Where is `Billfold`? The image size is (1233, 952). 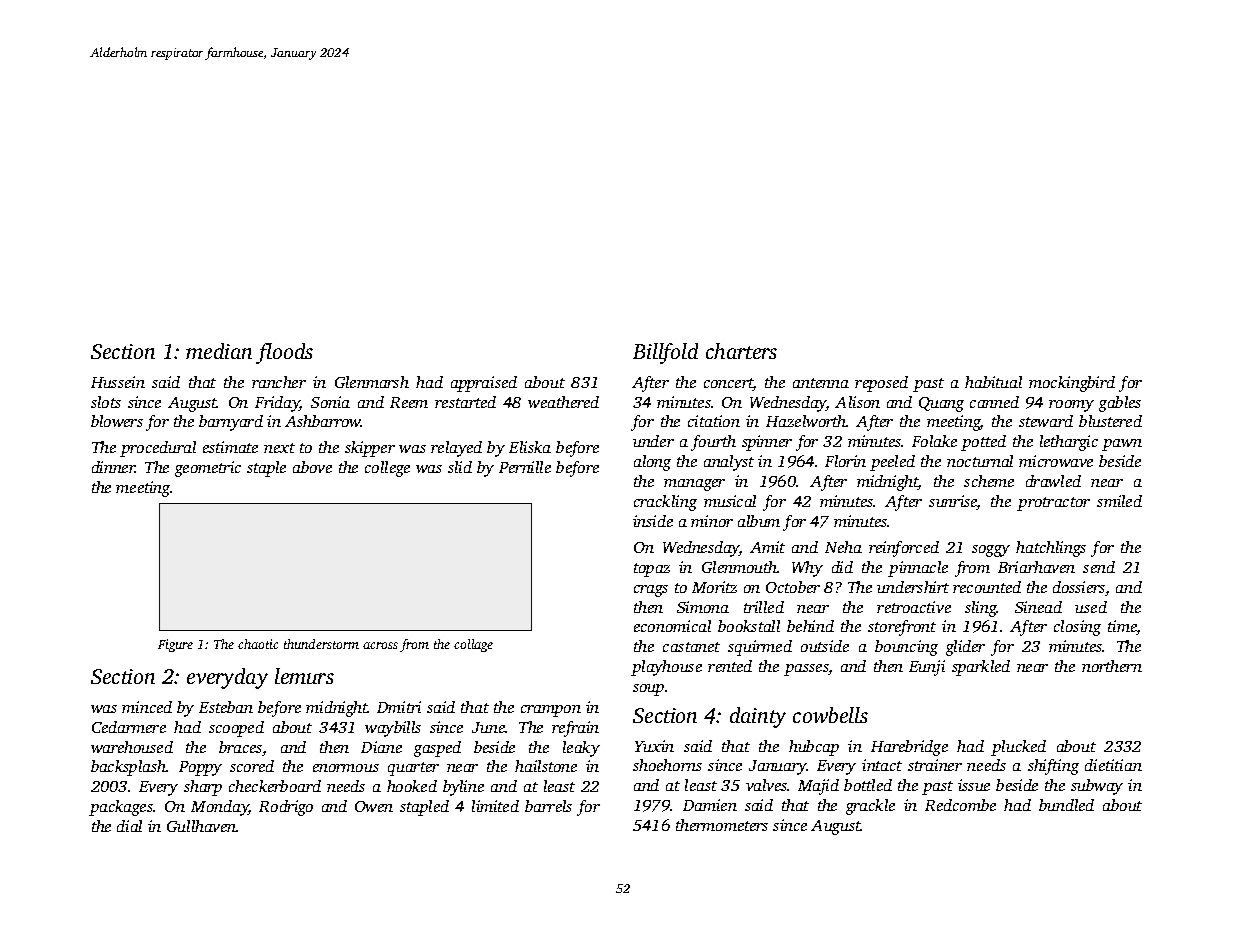
Billfold is located at coordinates (665, 353).
